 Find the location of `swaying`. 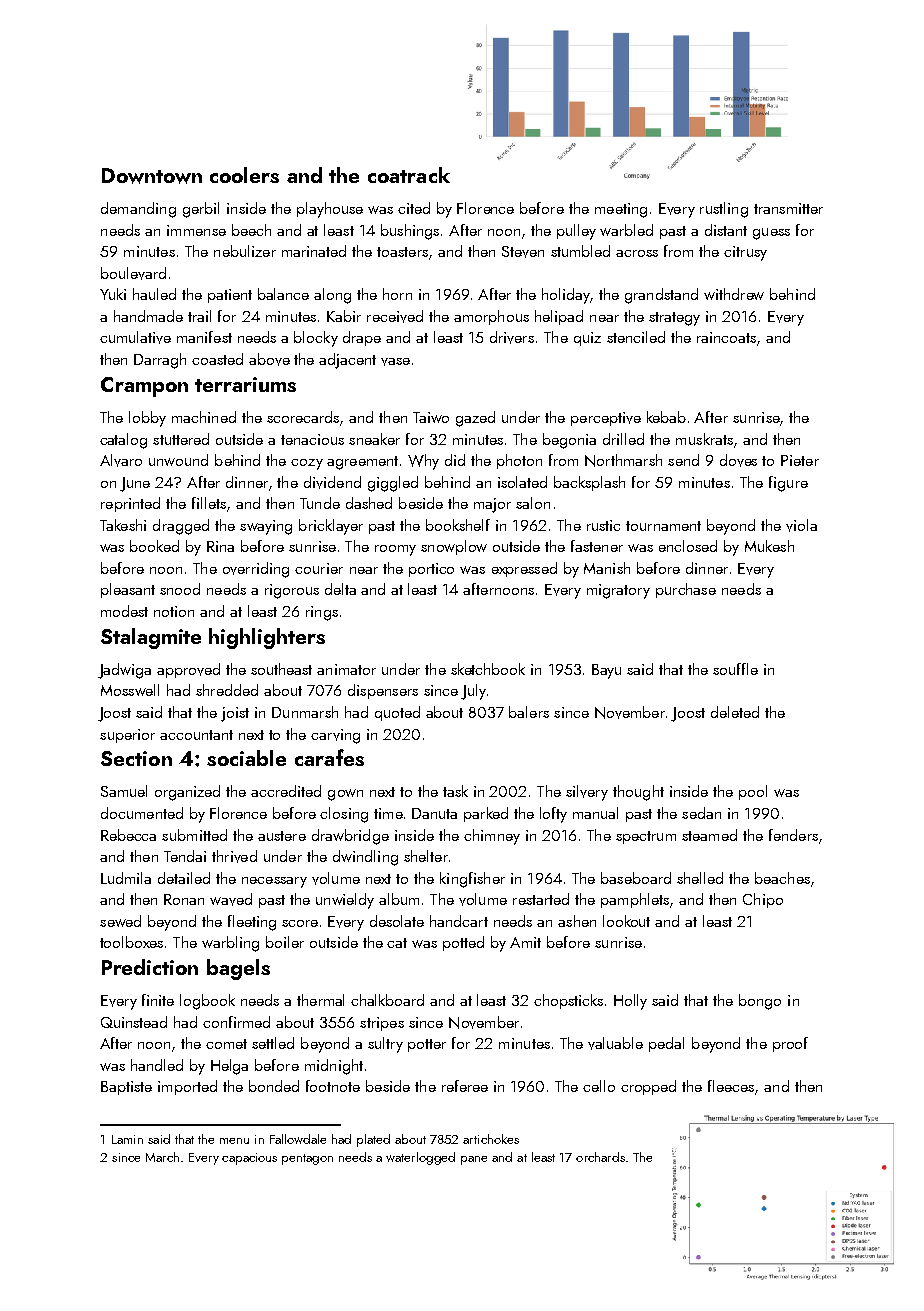

swaying is located at coordinates (266, 527).
